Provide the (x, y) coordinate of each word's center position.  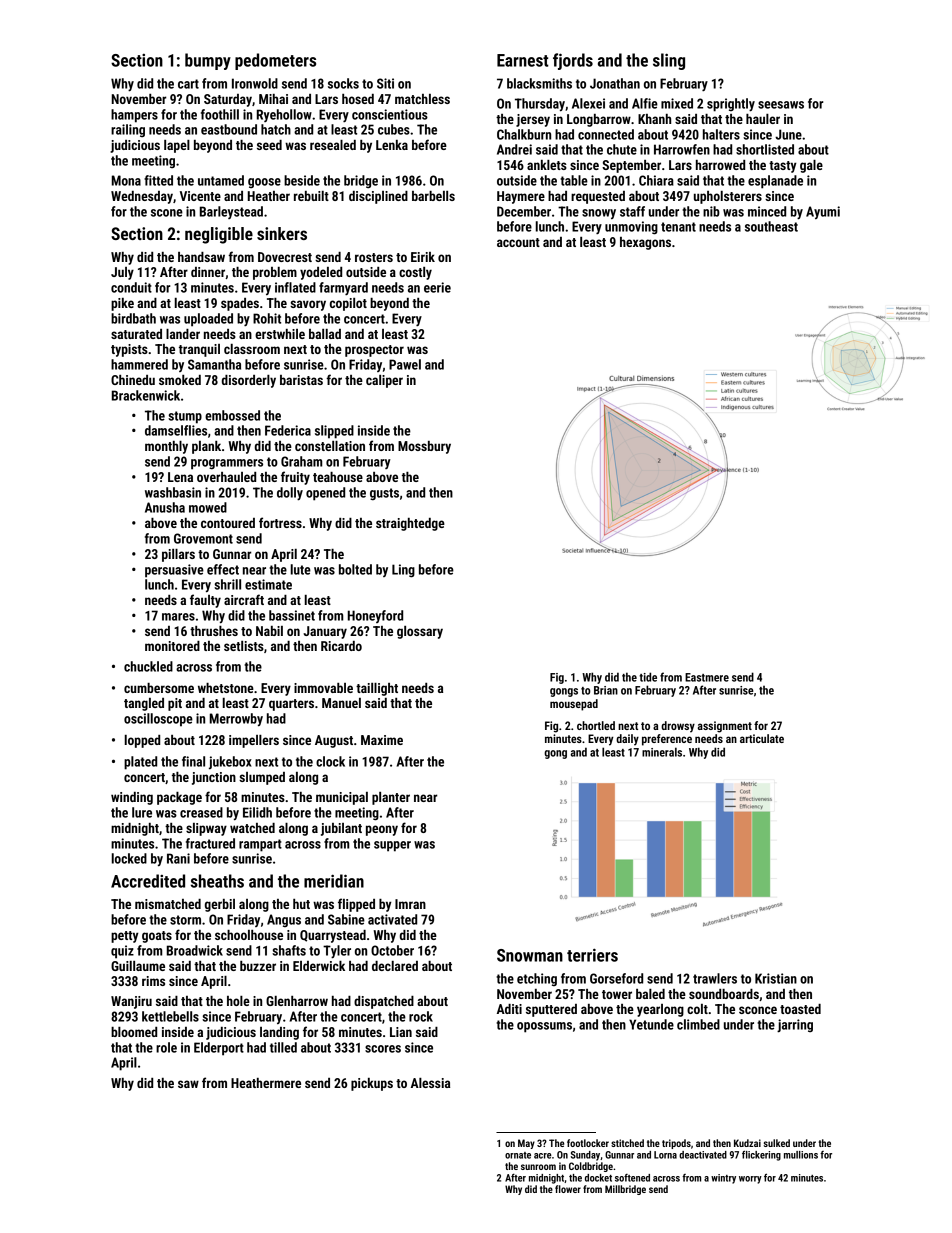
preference (667, 740)
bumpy (208, 61)
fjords (573, 61)
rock (421, 1016)
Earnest (523, 60)
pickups (372, 1084)
